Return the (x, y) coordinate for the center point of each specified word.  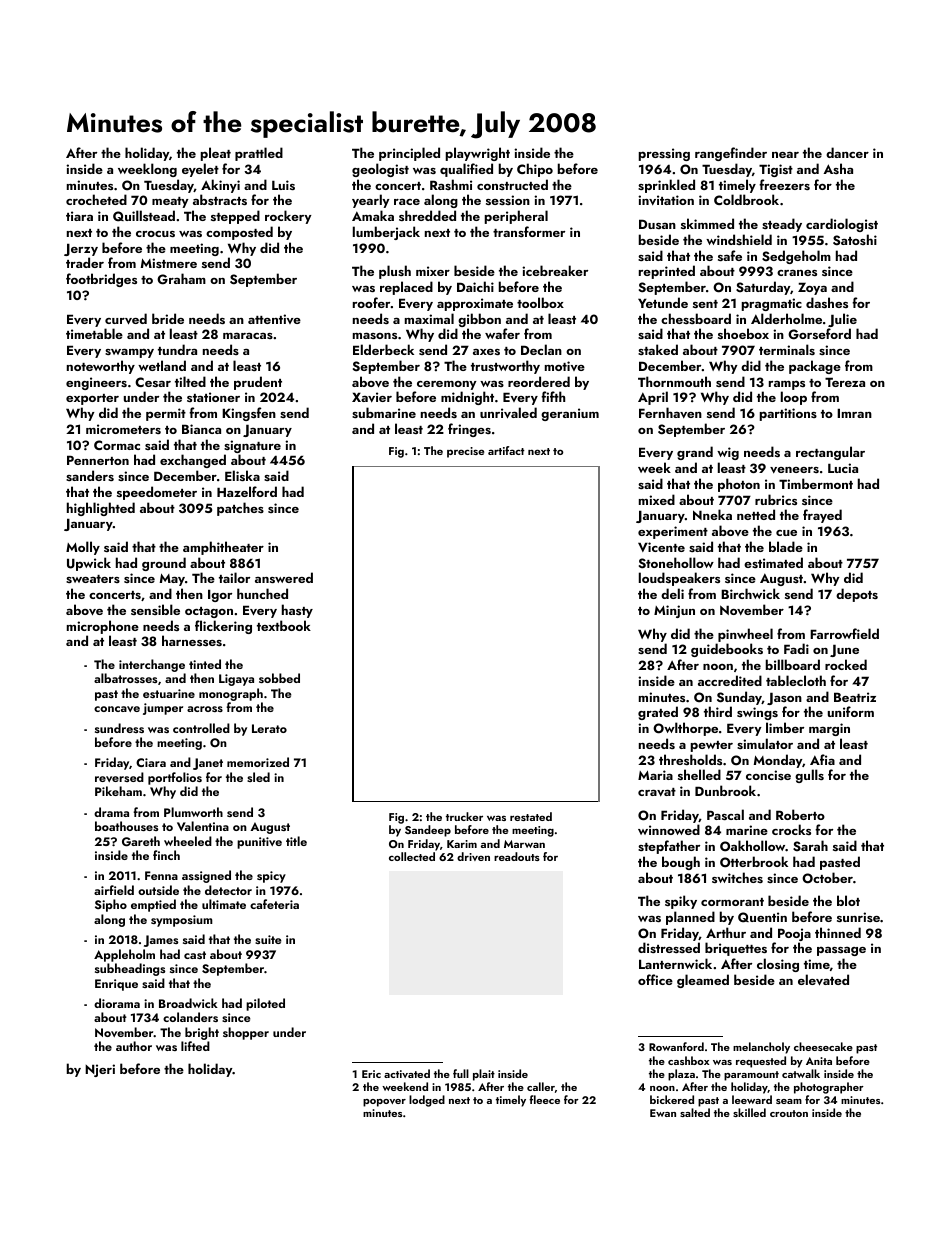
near (785, 155)
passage (841, 951)
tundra (177, 349)
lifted (195, 1046)
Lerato (269, 728)
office (655, 979)
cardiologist (842, 225)
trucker (464, 816)
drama (111, 812)
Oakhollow (753, 846)
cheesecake (823, 1046)
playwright (478, 154)
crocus (155, 234)
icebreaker (555, 270)
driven (473, 856)
